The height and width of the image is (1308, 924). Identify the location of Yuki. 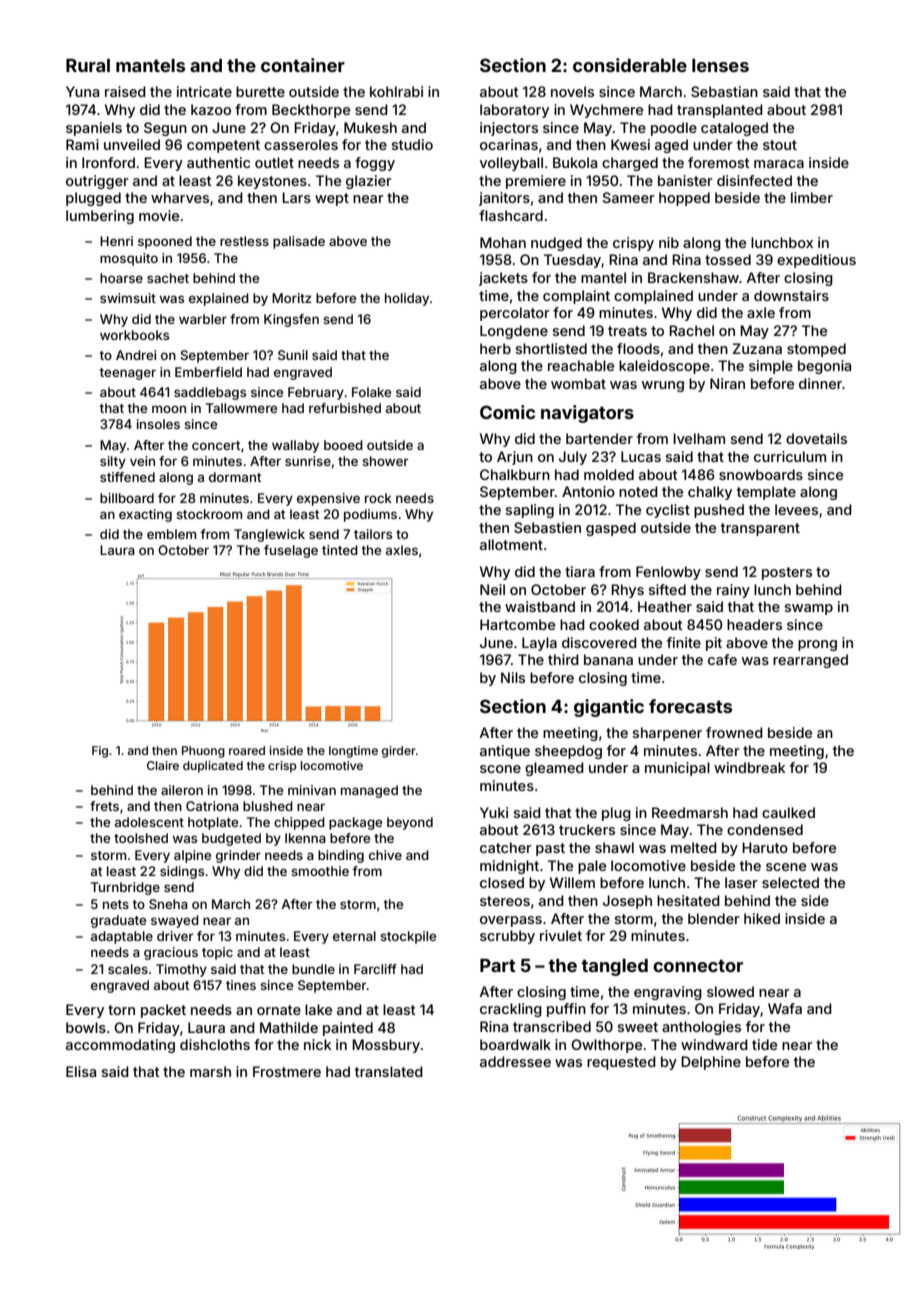
(494, 812).
